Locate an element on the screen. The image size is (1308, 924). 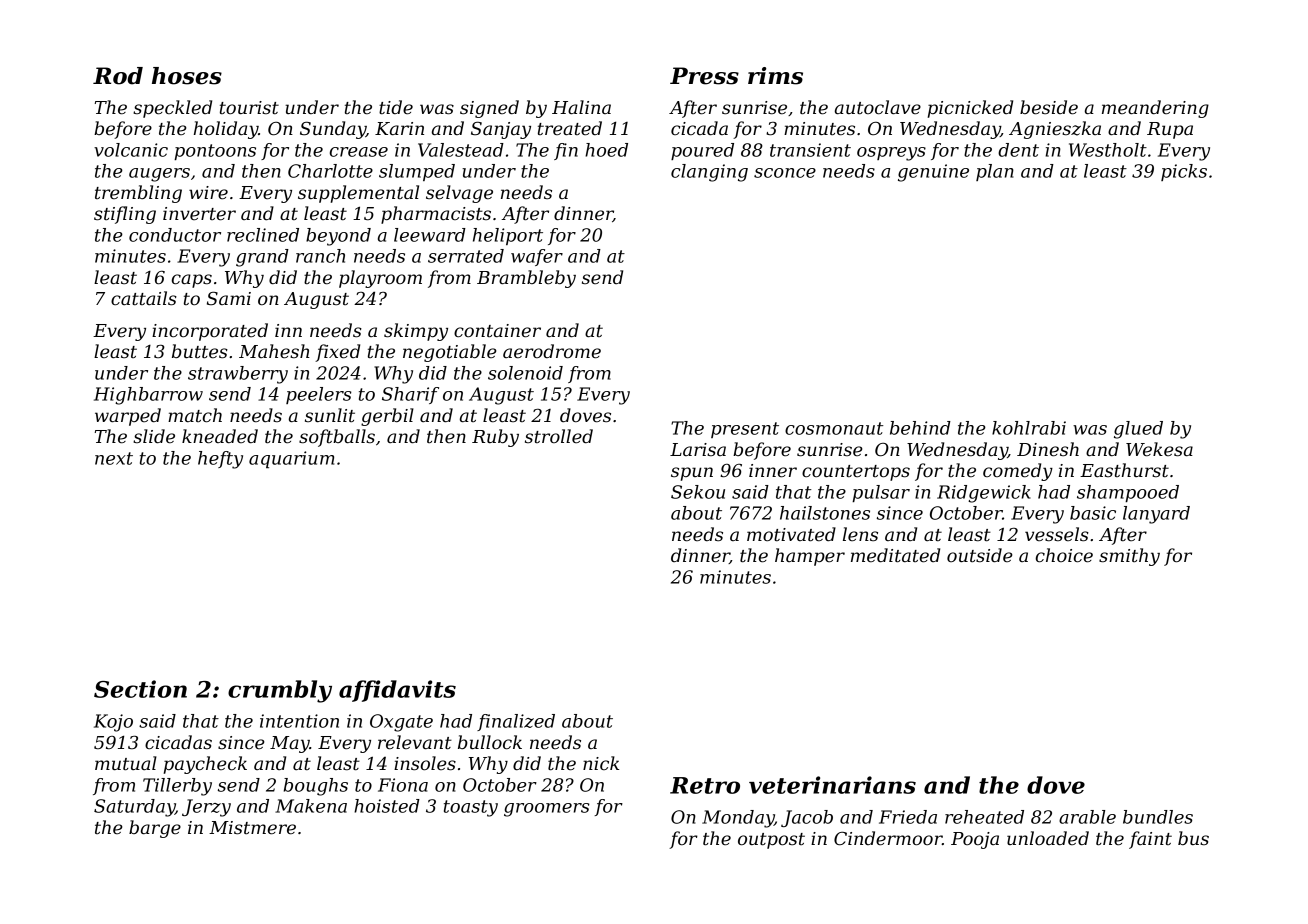
choice is located at coordinates (1064, 555).
